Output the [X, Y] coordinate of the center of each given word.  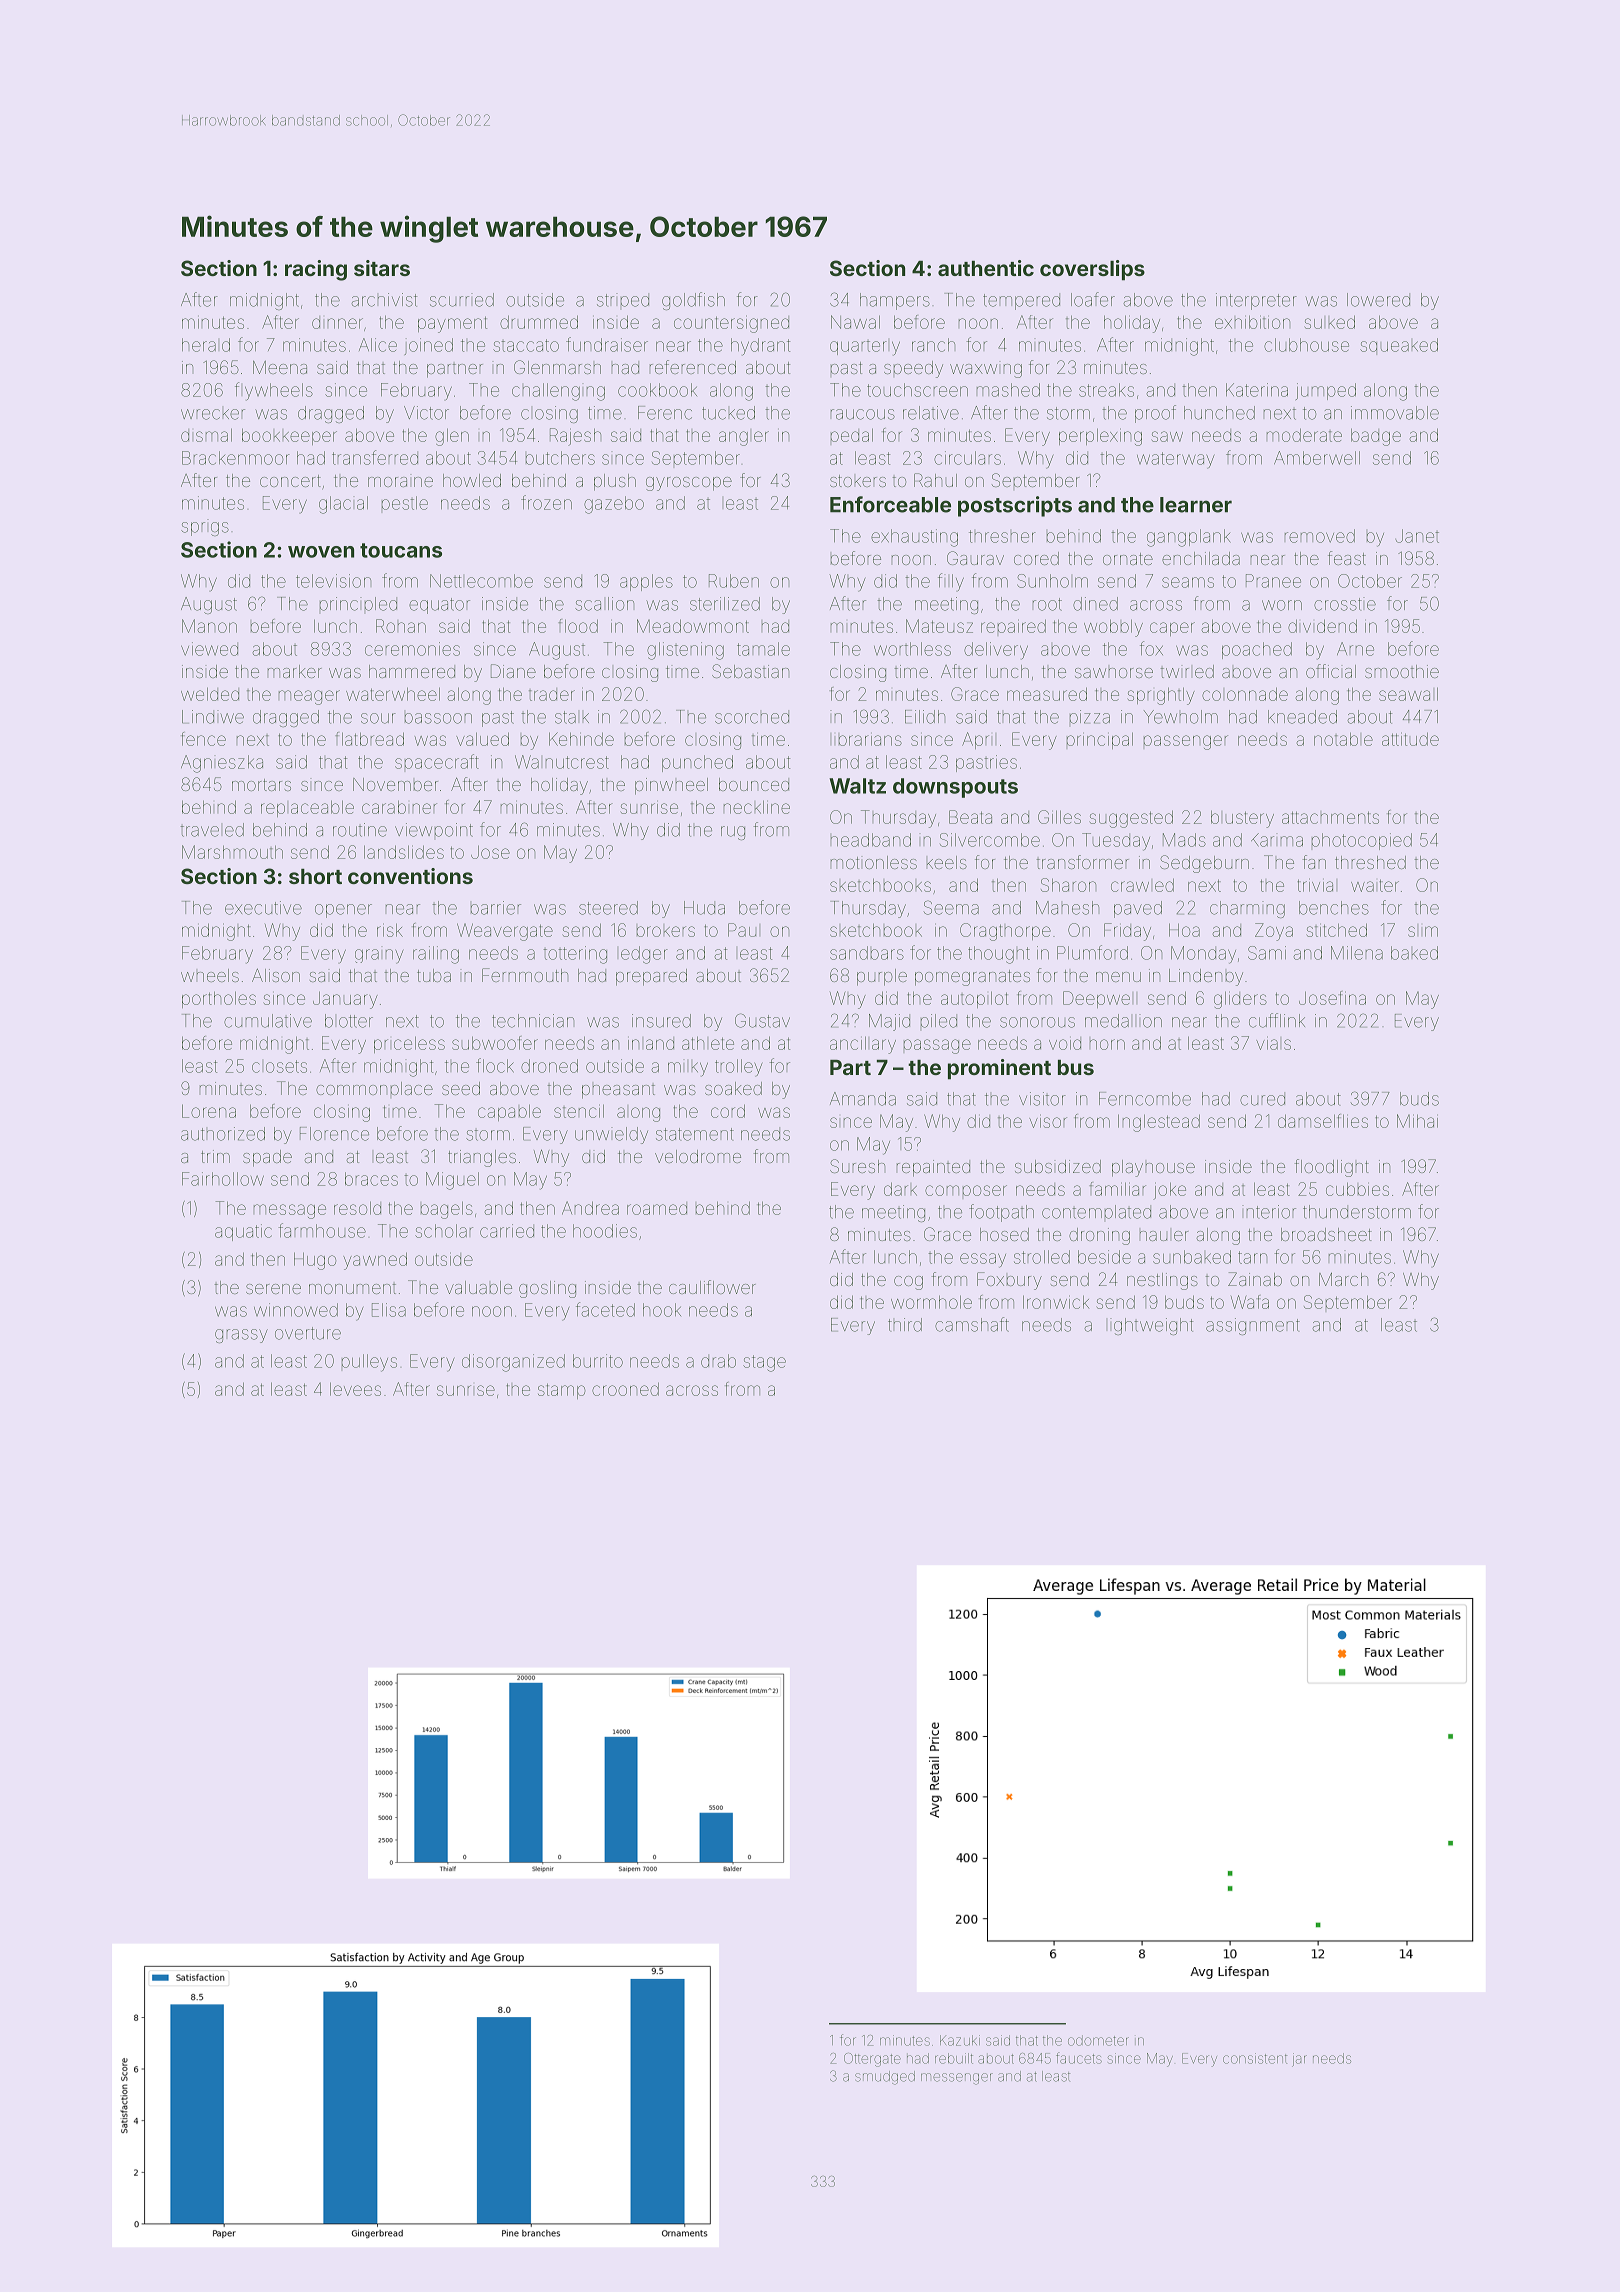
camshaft [972, 1324]
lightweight [1151, 1326]
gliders [1240, 1000]
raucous [863, 414]
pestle [405, 503]
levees [355, 1389]
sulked [1330, 322]
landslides [404, 852]
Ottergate [872, 2060]
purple [882, 977]
